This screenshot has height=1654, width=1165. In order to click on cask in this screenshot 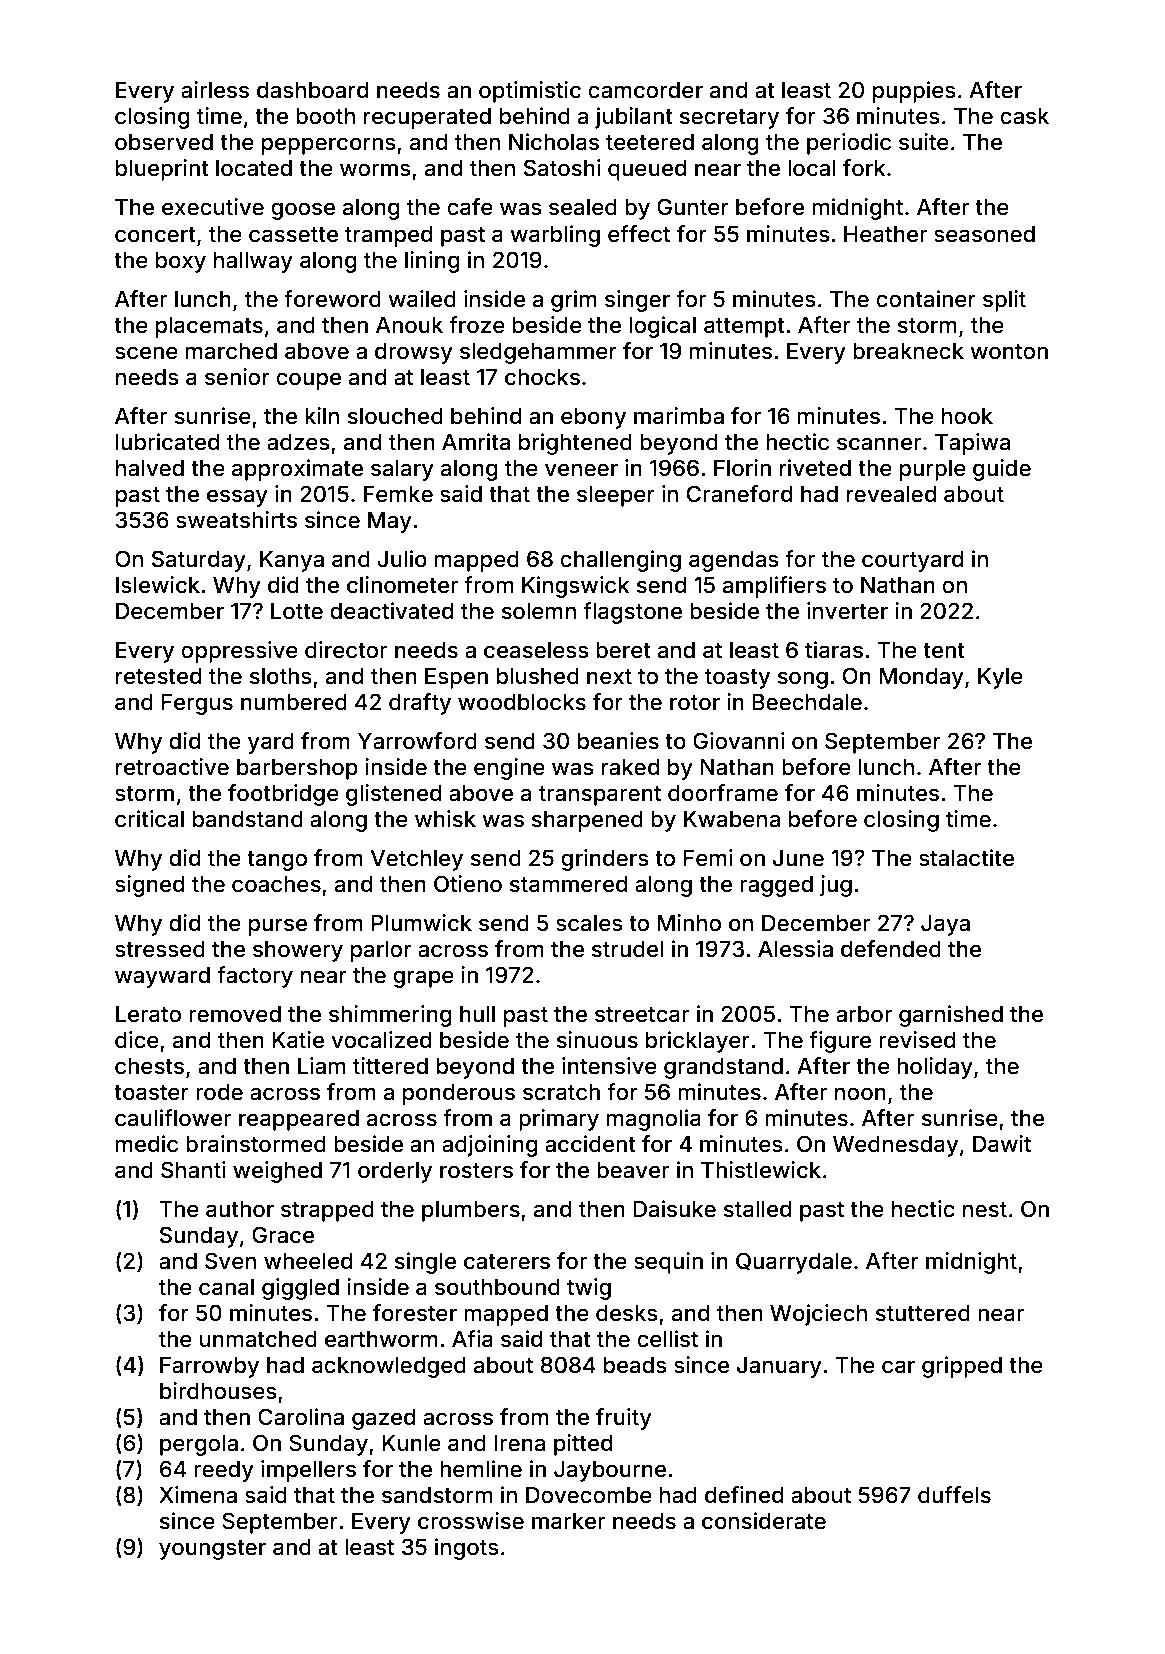, I will do `click(1024, 116)`.
